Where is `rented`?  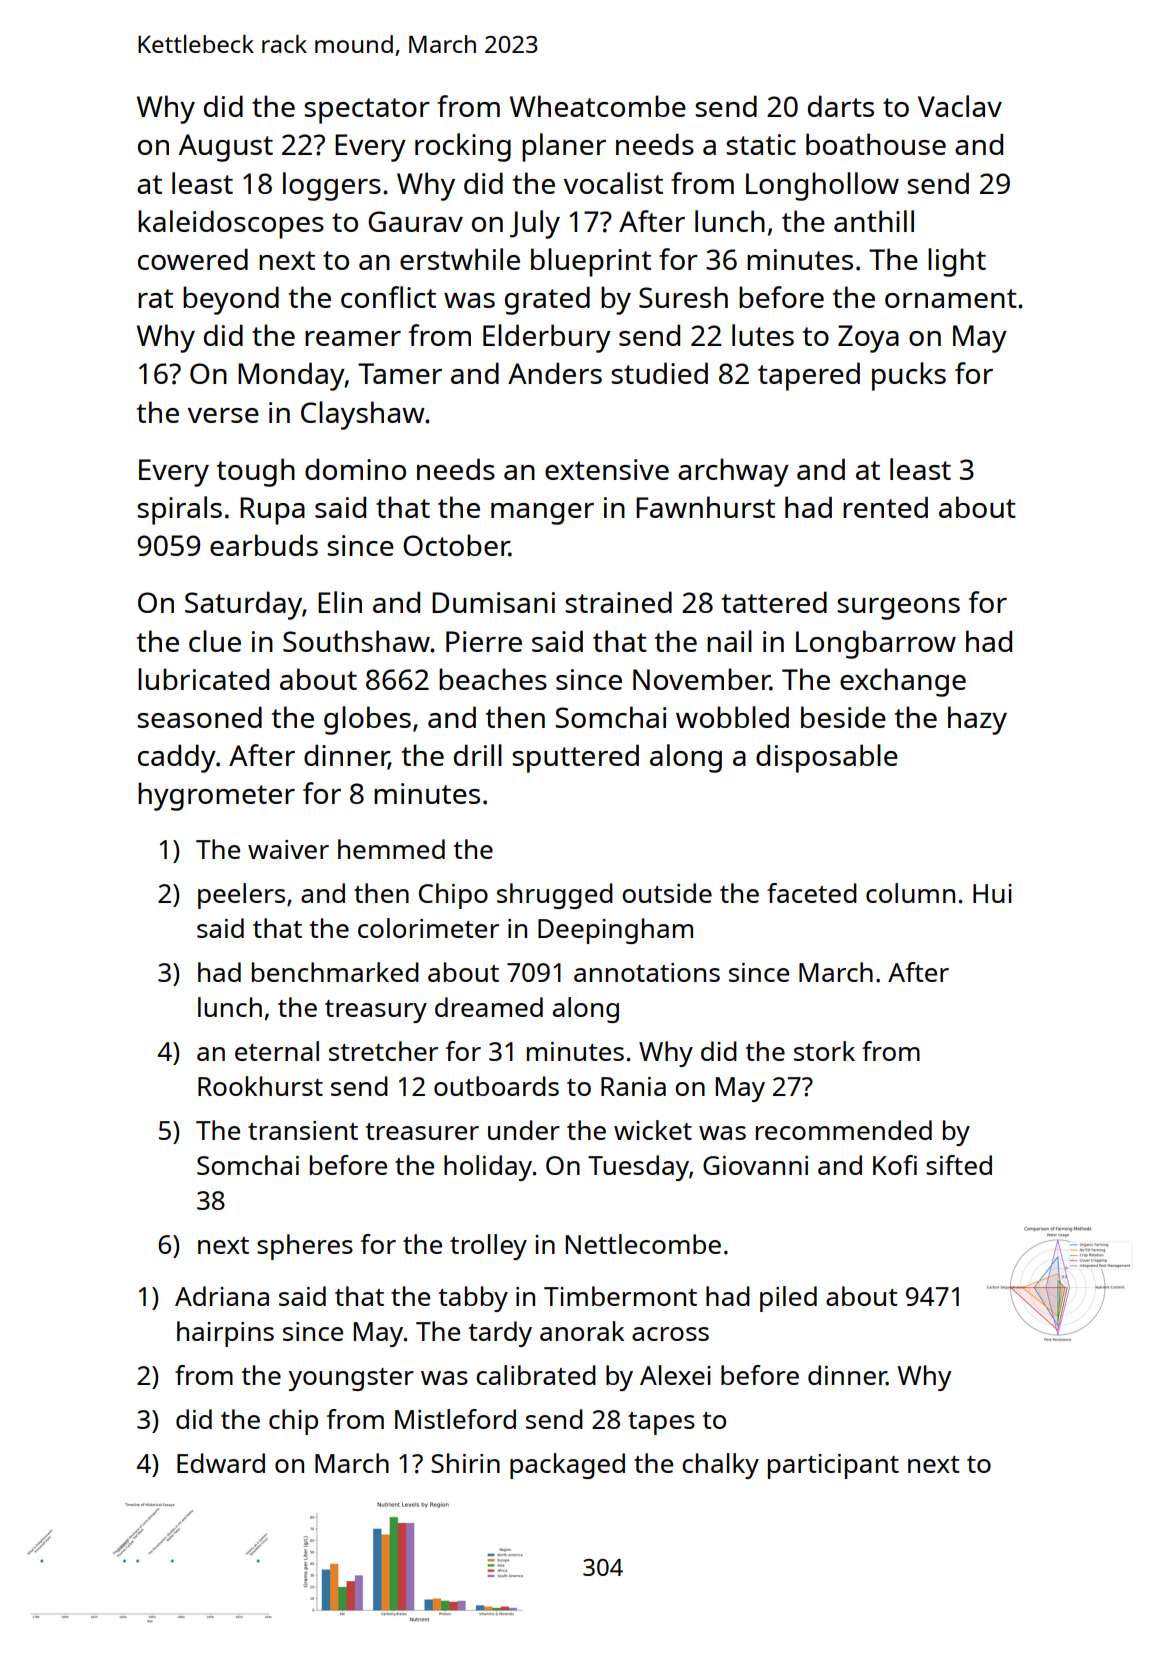 rented is located at coordinates (885, 507).
